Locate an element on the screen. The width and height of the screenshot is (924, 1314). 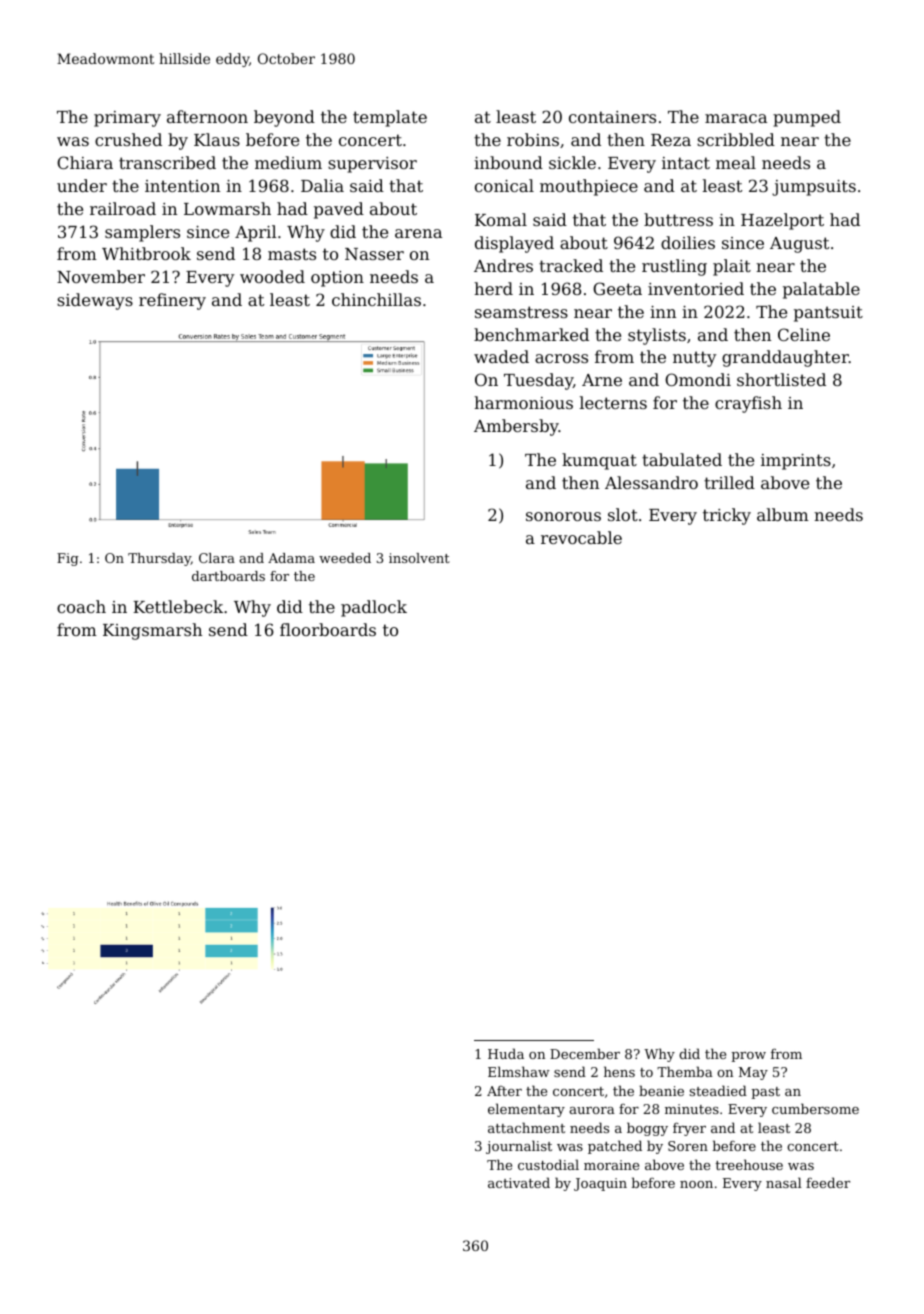
primary is located at coordinates (127, 119).
